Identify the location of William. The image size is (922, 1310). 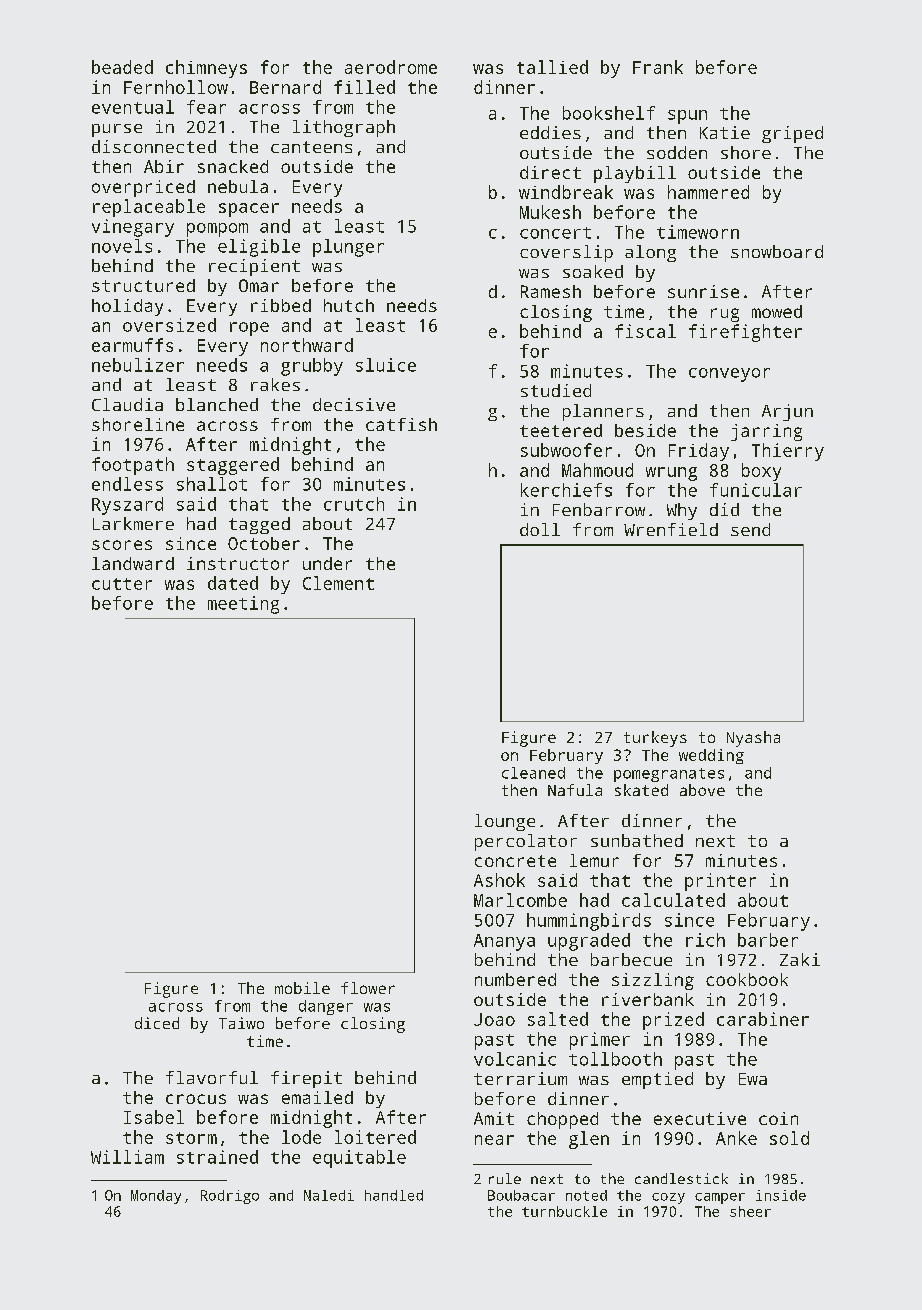
(127, 1157).
